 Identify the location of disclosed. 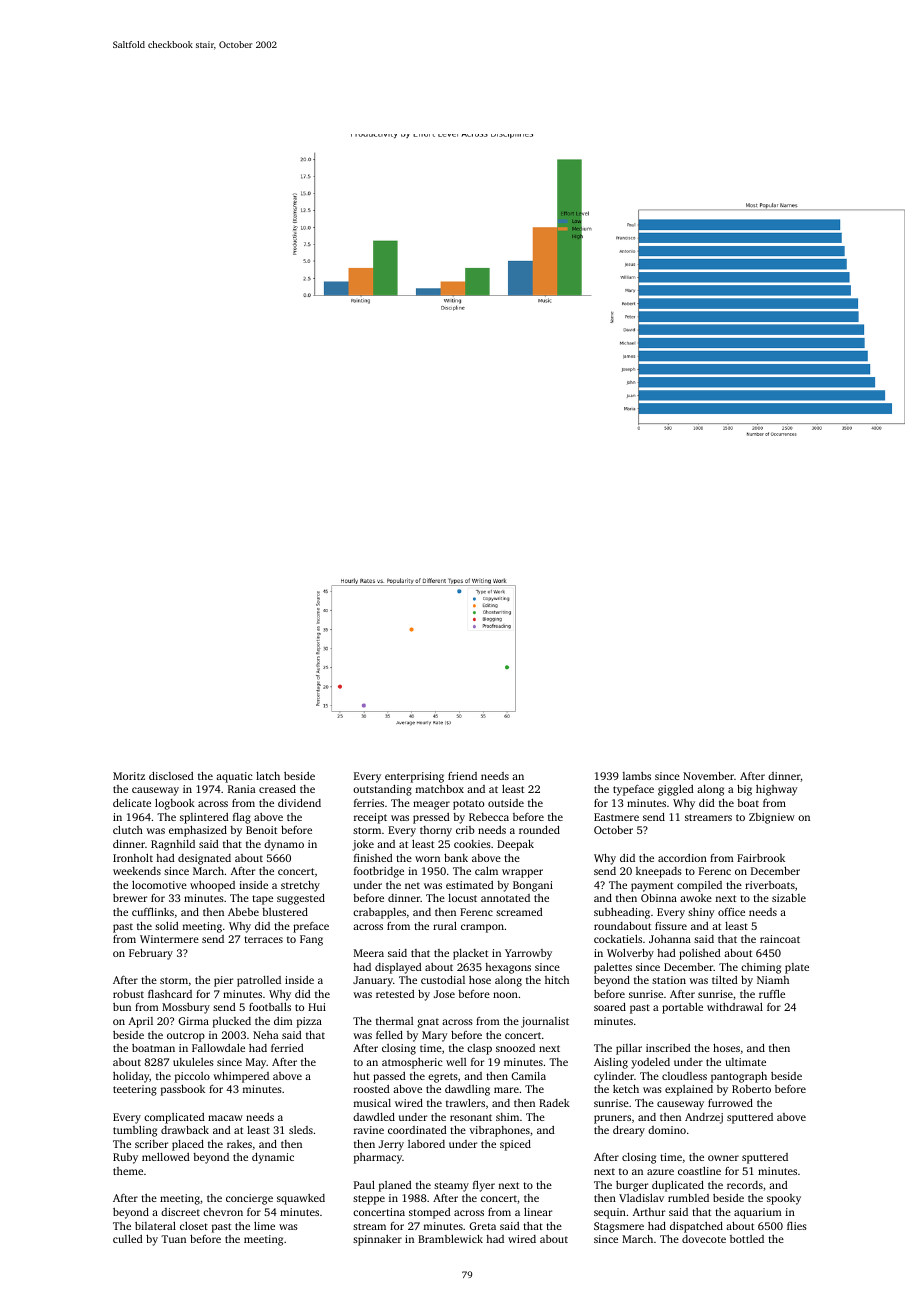
(171, 776).
